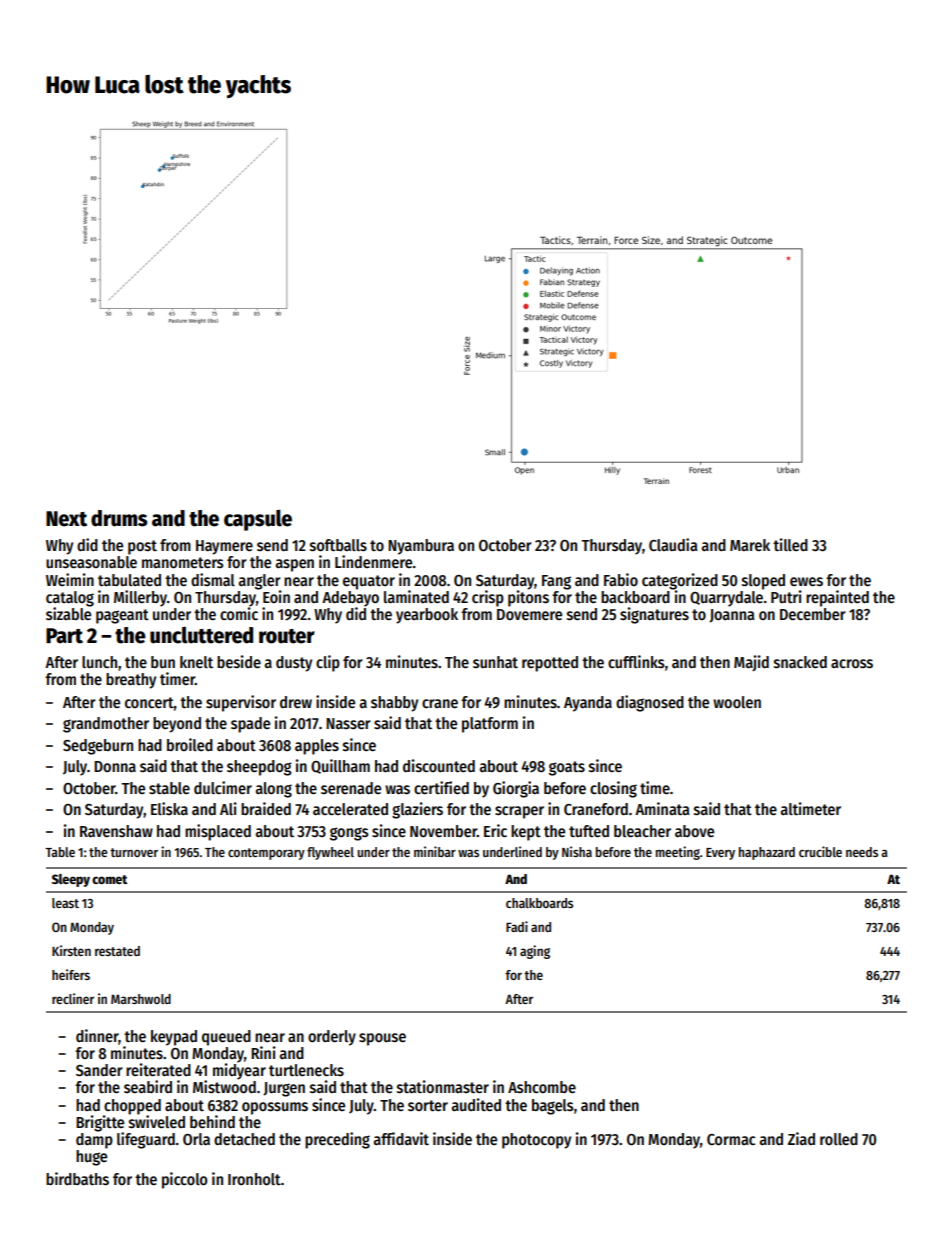 This document has width=952, height=1233. What do you see at coordinates (254, 1179) in the document?
I see `Ironholt` at bounding box center [254, 1179].
